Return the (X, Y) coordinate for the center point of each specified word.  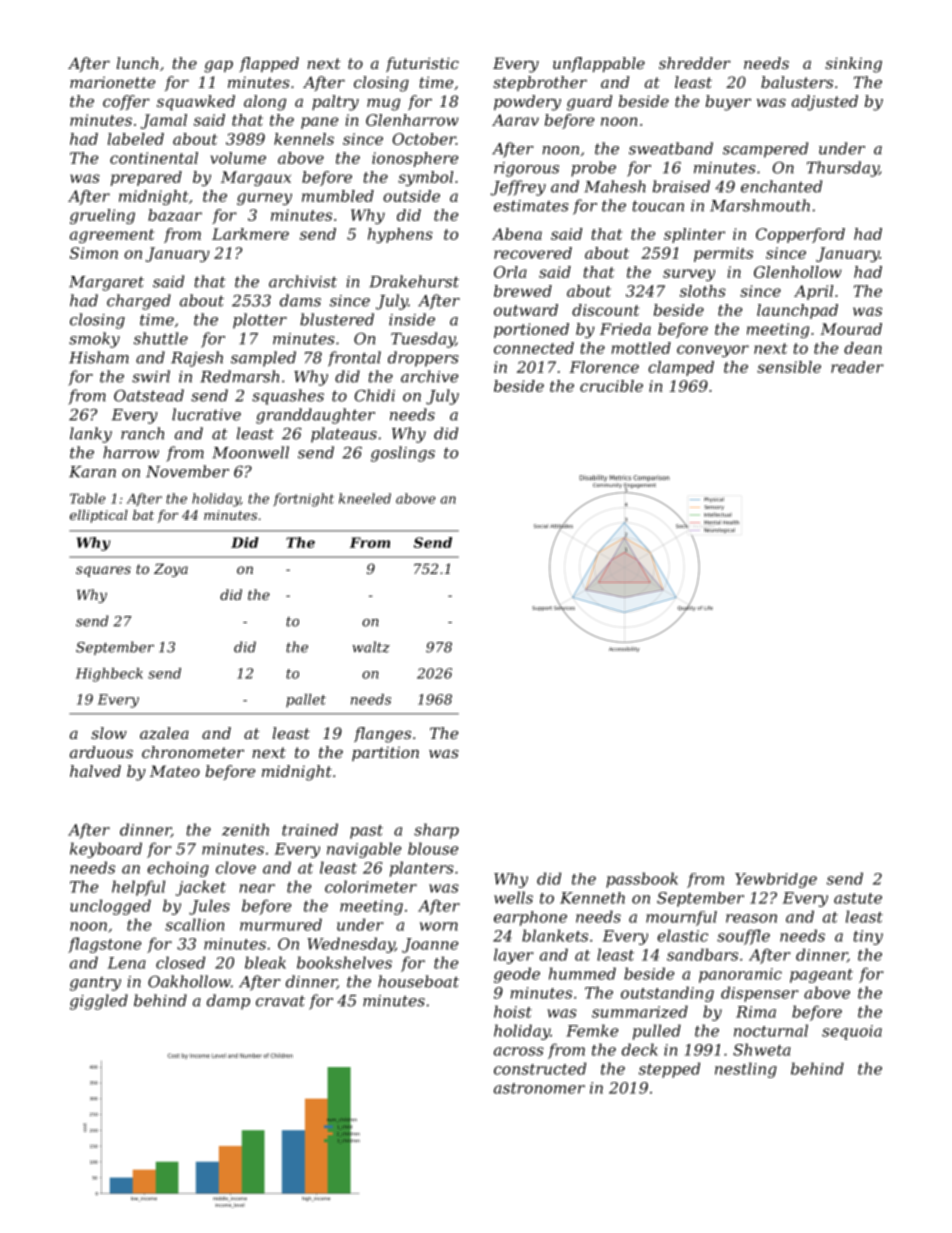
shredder (695, 63)
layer (514, 956)
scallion (194, 924)
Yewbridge (776, 880)
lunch (137, 63)
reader (857, 367)
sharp (436, 831)
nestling (746, 1070)
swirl (151, 376)
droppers (423, 359)
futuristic (422, 64)
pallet (306, 701)
